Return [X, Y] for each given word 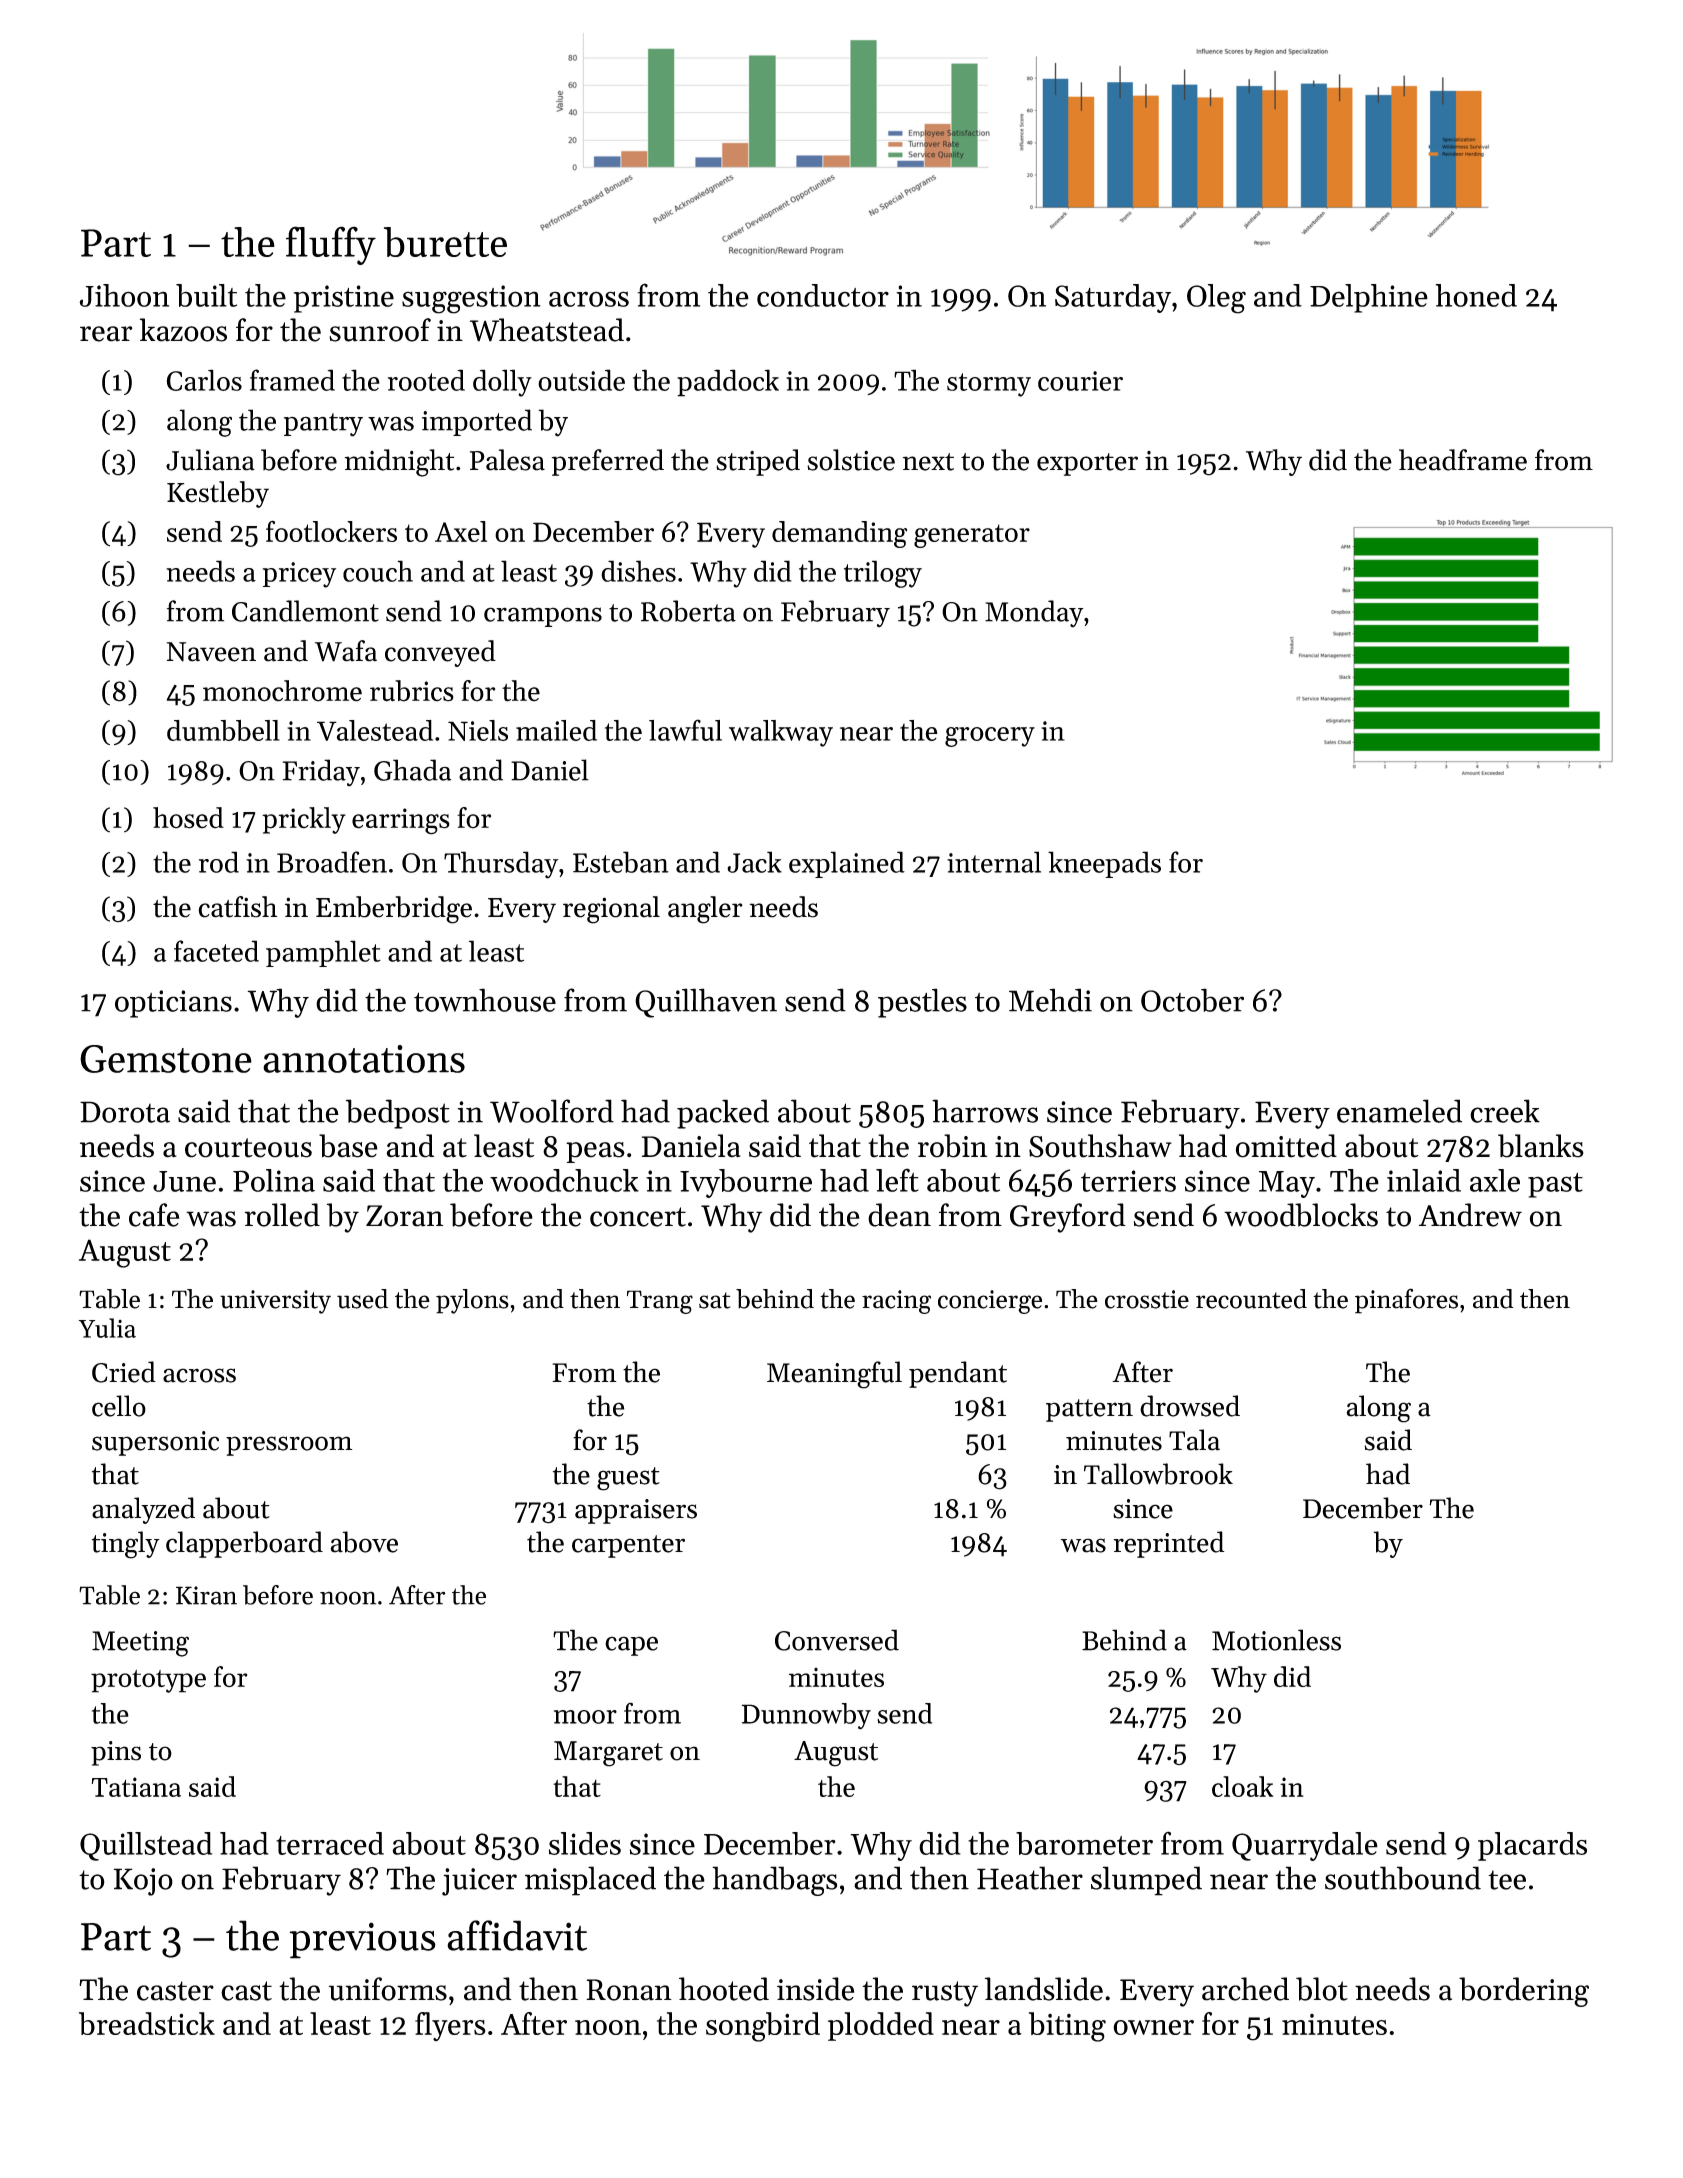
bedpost [398, 1114]
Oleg [1216, 299]
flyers [450, 2026]
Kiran [206, 1595]
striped [758, 462]
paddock [728, 383]
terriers [1128, 1181]
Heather [1030, 1878]
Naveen [211, 652]
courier [1080, 381]
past [1555, 1185]
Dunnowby [806, 1716]
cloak [1242, 1786]
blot [1322, 1989]
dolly [502, 383]
